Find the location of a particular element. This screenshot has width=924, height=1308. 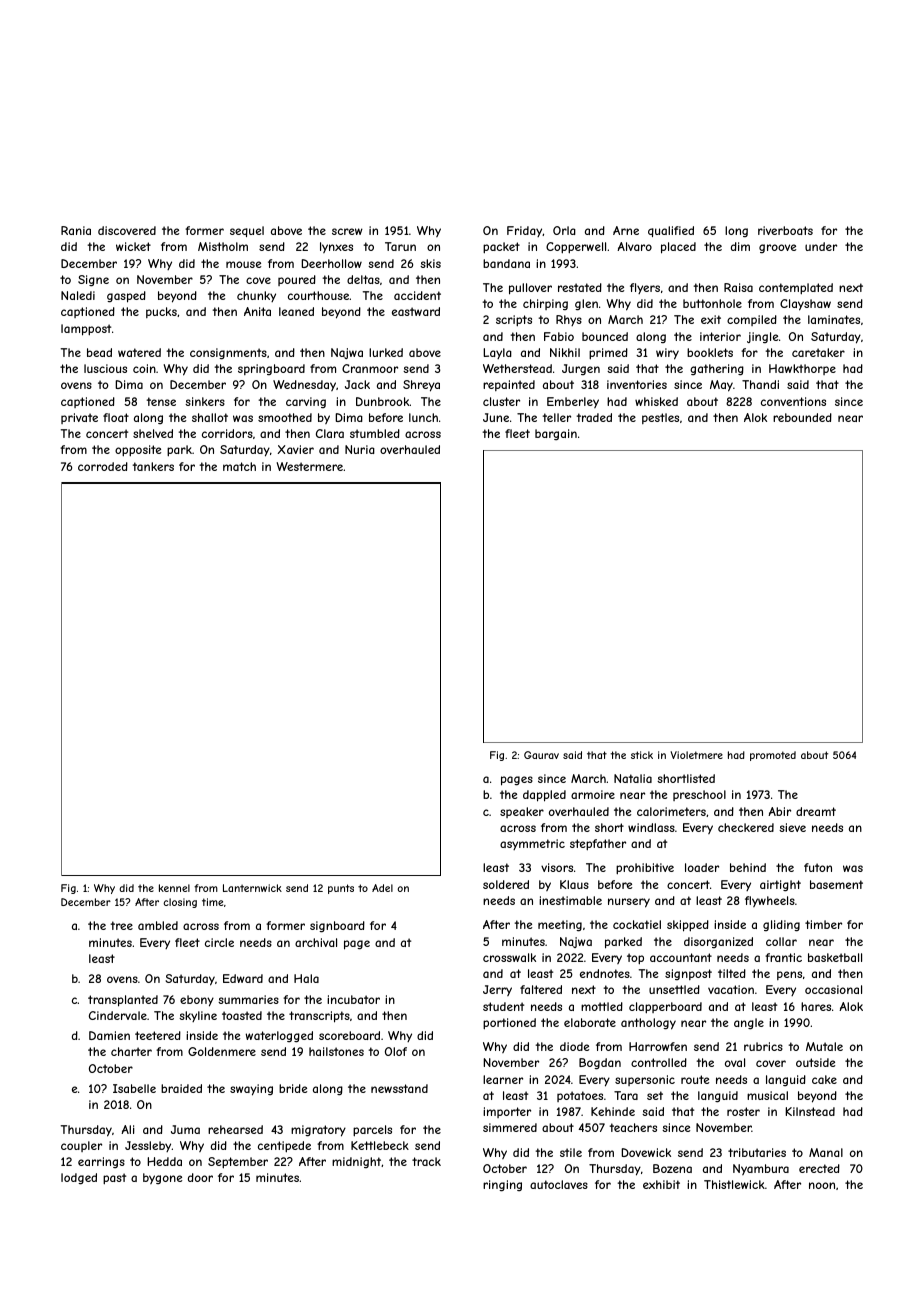

Kilnstead is located at coordinates (810, 1111).
